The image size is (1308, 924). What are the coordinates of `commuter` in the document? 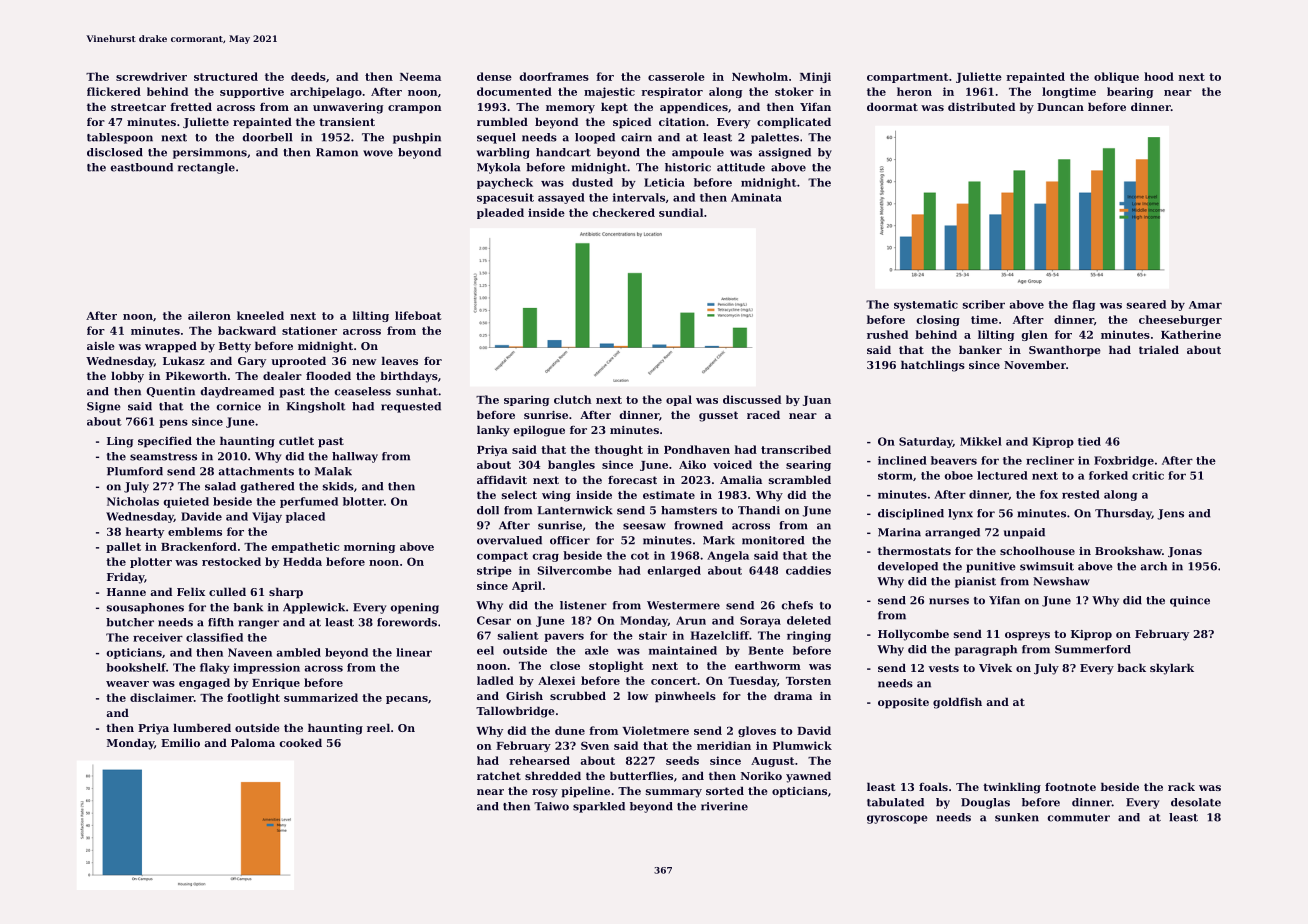 It's located at (1078, 818).
